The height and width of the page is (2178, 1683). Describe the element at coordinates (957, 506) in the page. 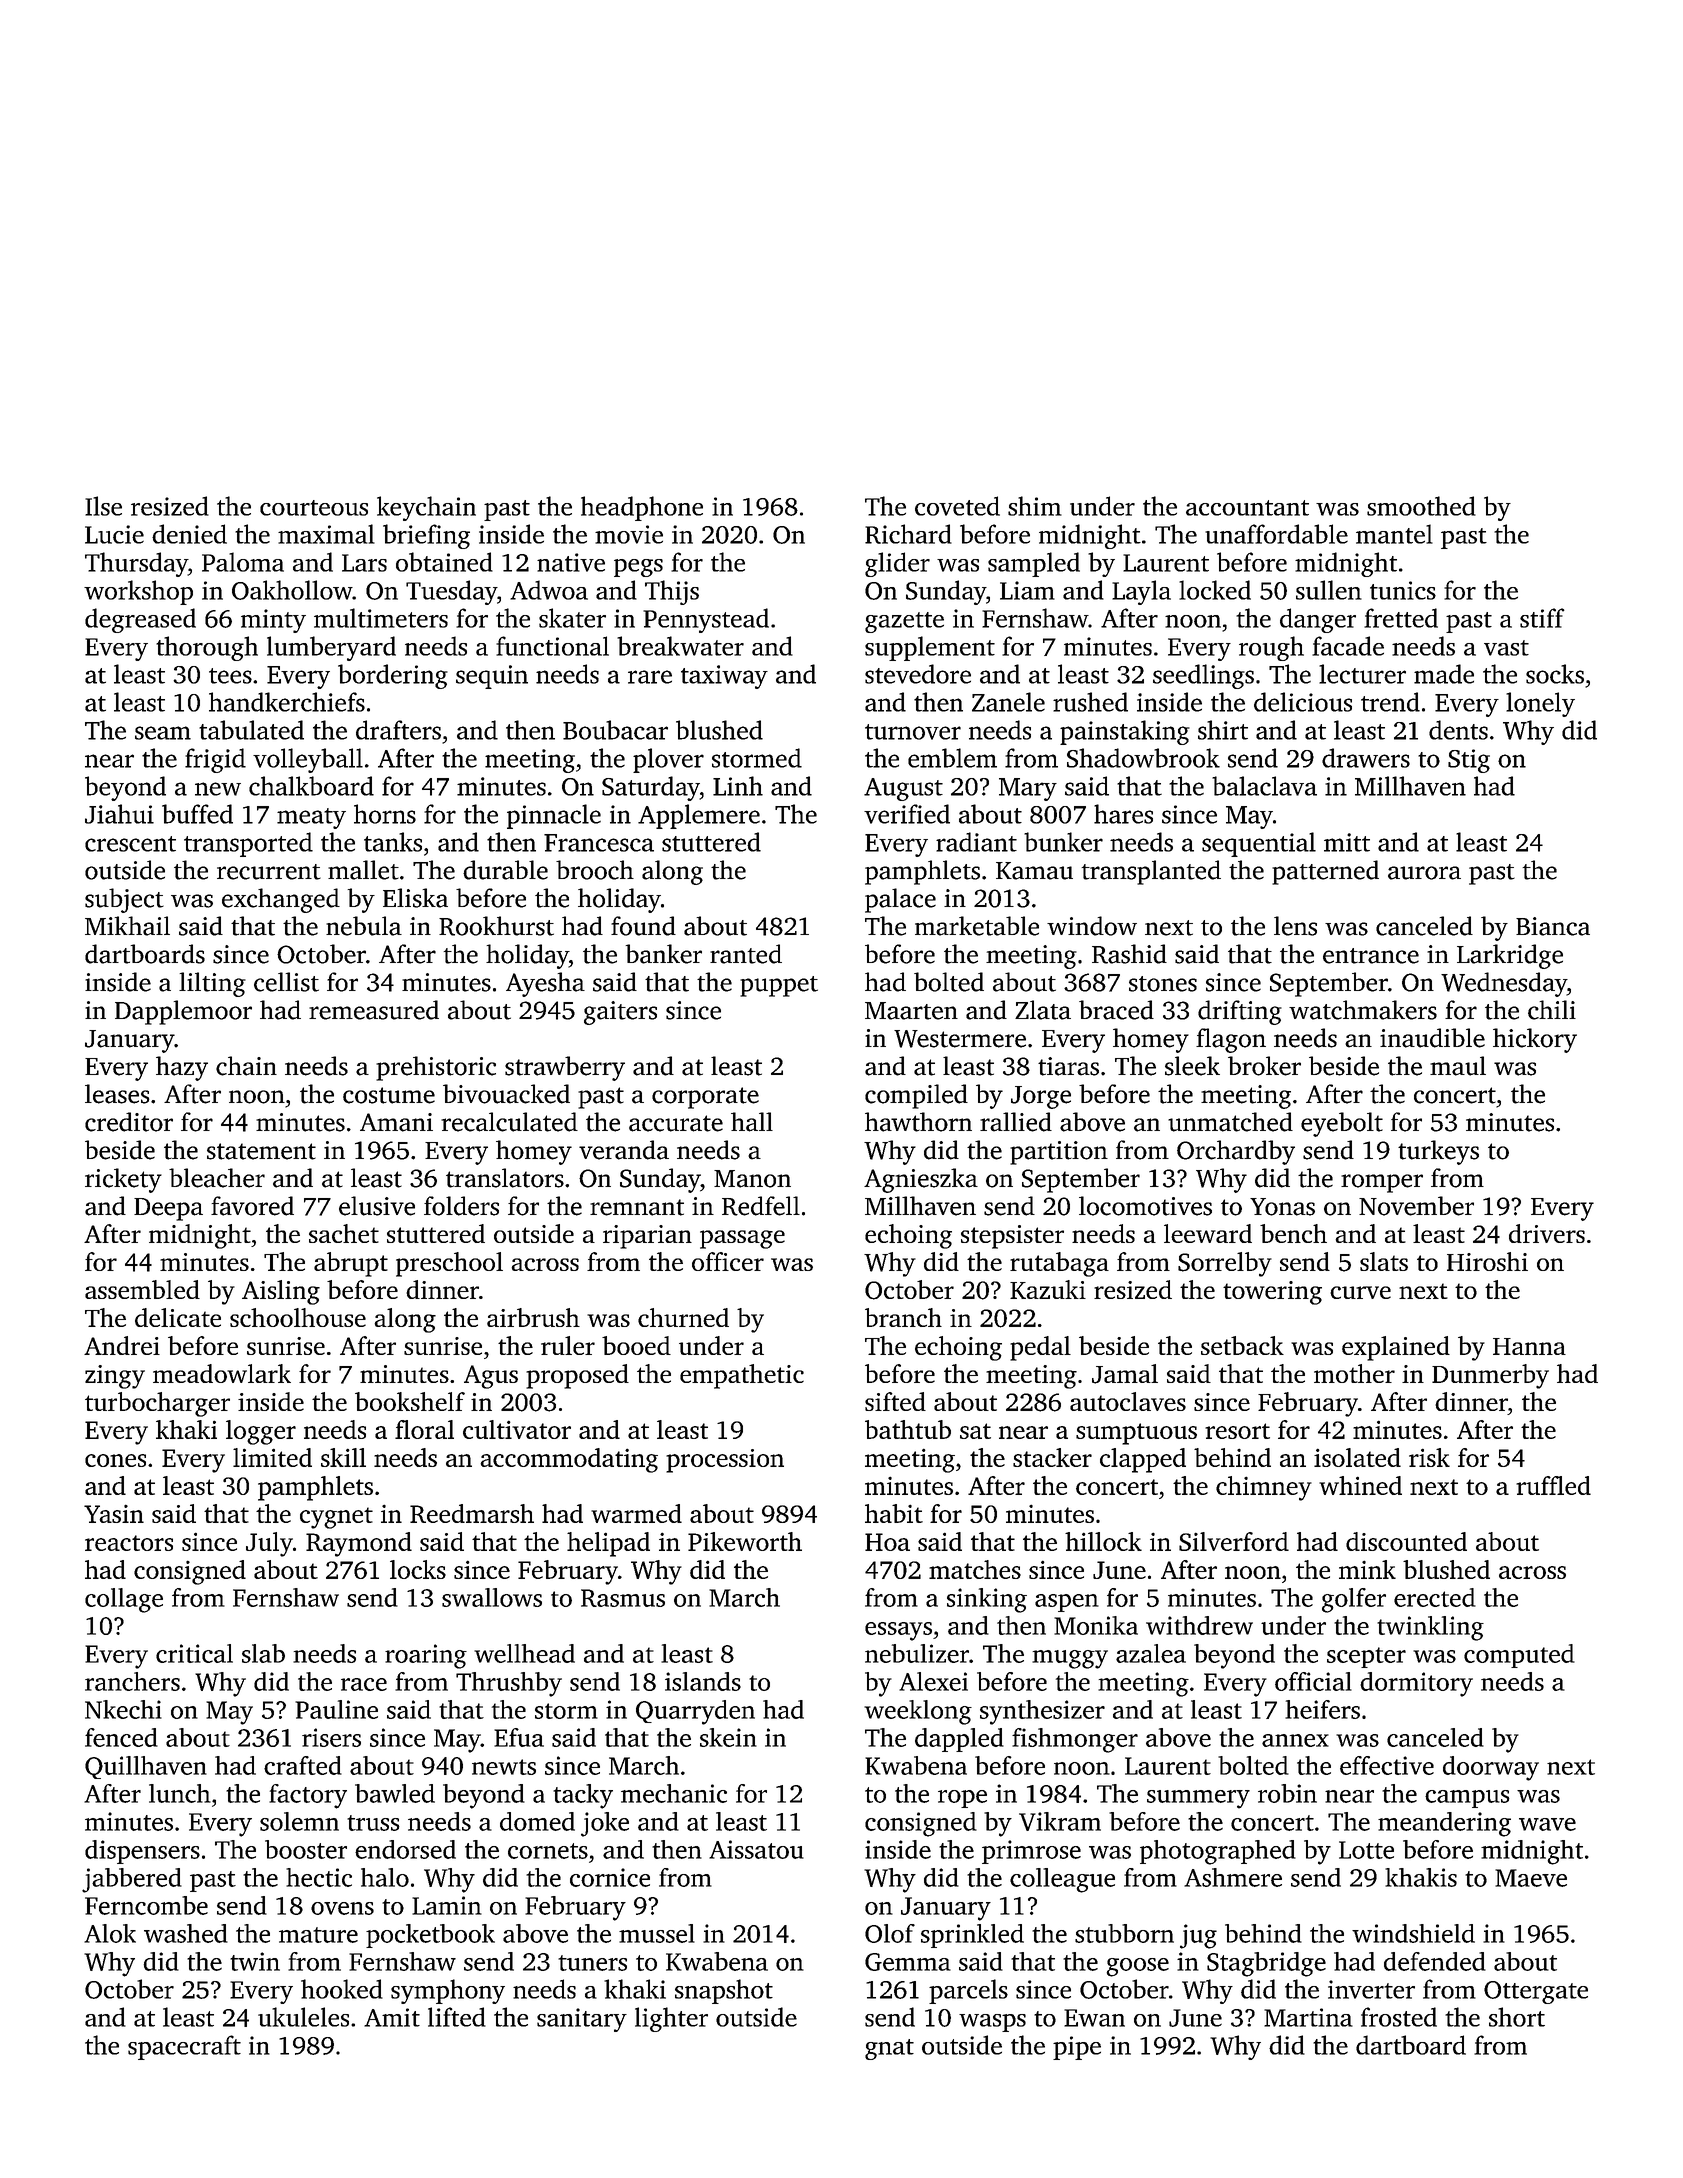

I see `coveted` at that location.
